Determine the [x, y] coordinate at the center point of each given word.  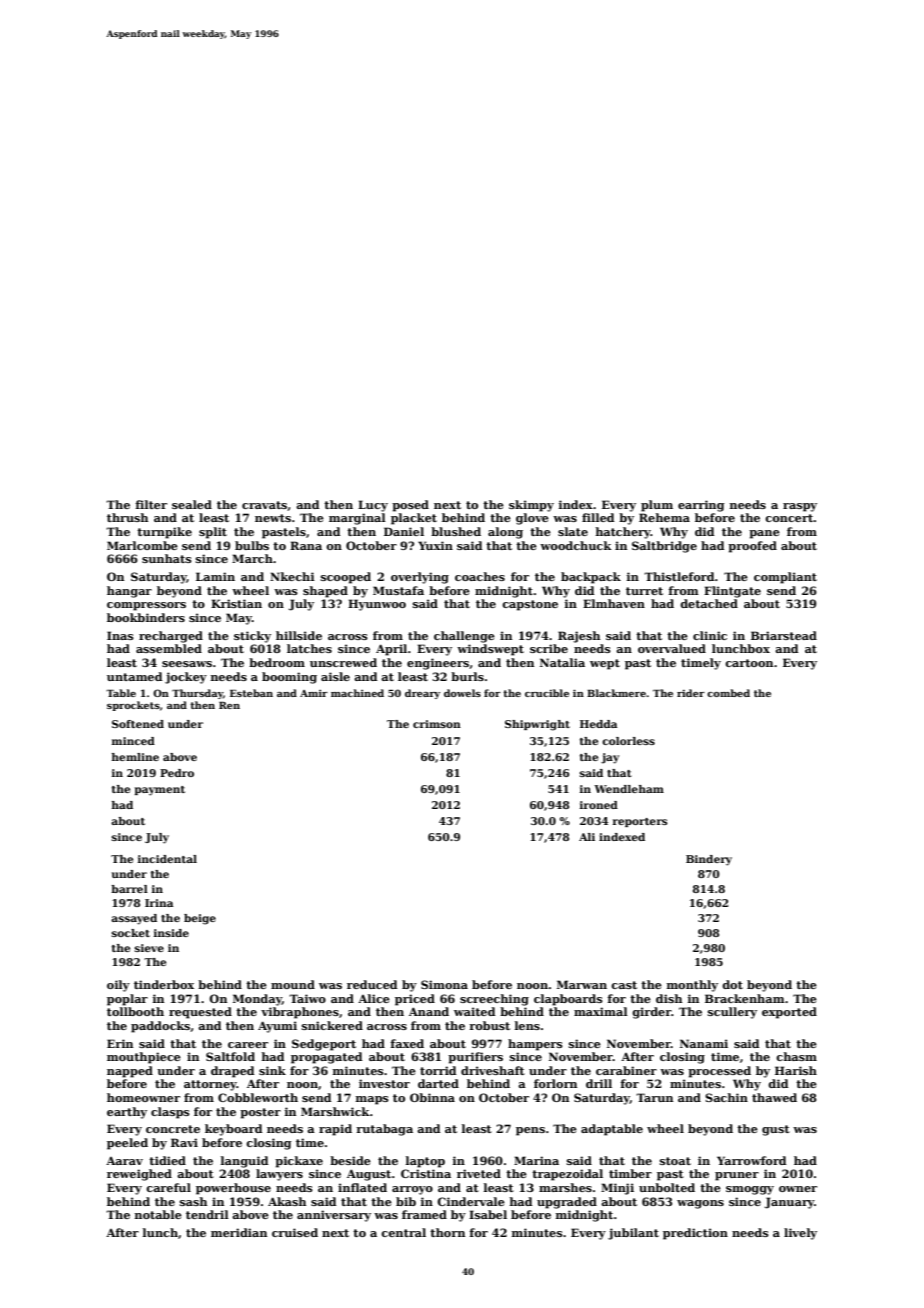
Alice [374, 998]
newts [273, 518]
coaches [480, 576]
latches [309, 648]
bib [406, 1201]
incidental [167, 859]
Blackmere [616, 693]
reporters [640, 822]
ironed [599, 805]
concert [789, 518]
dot [732, 984]
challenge [464, 637]
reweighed [139, 1175]
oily [118, 986]
